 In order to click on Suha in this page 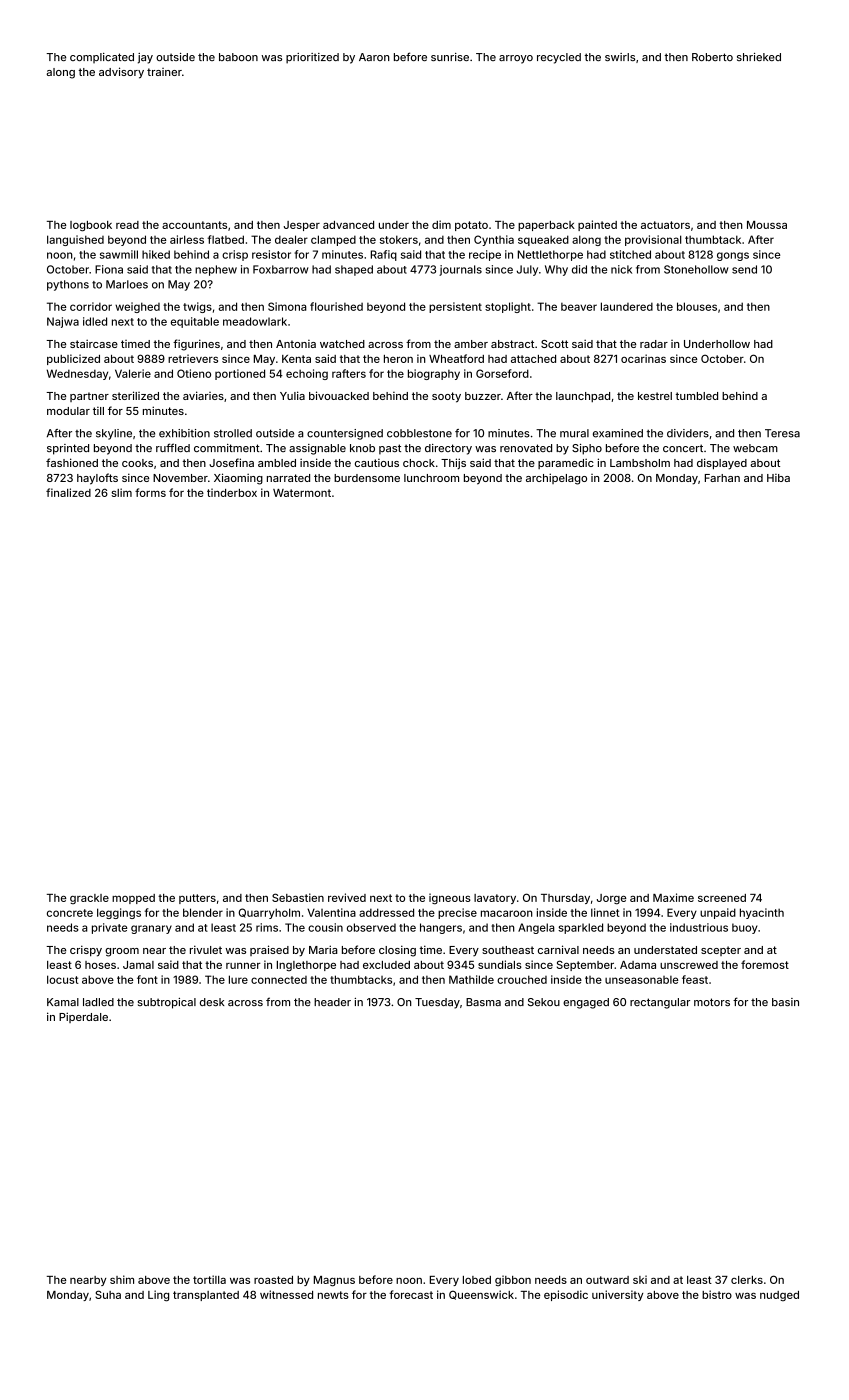, I will do `click(108, 1294)`.
